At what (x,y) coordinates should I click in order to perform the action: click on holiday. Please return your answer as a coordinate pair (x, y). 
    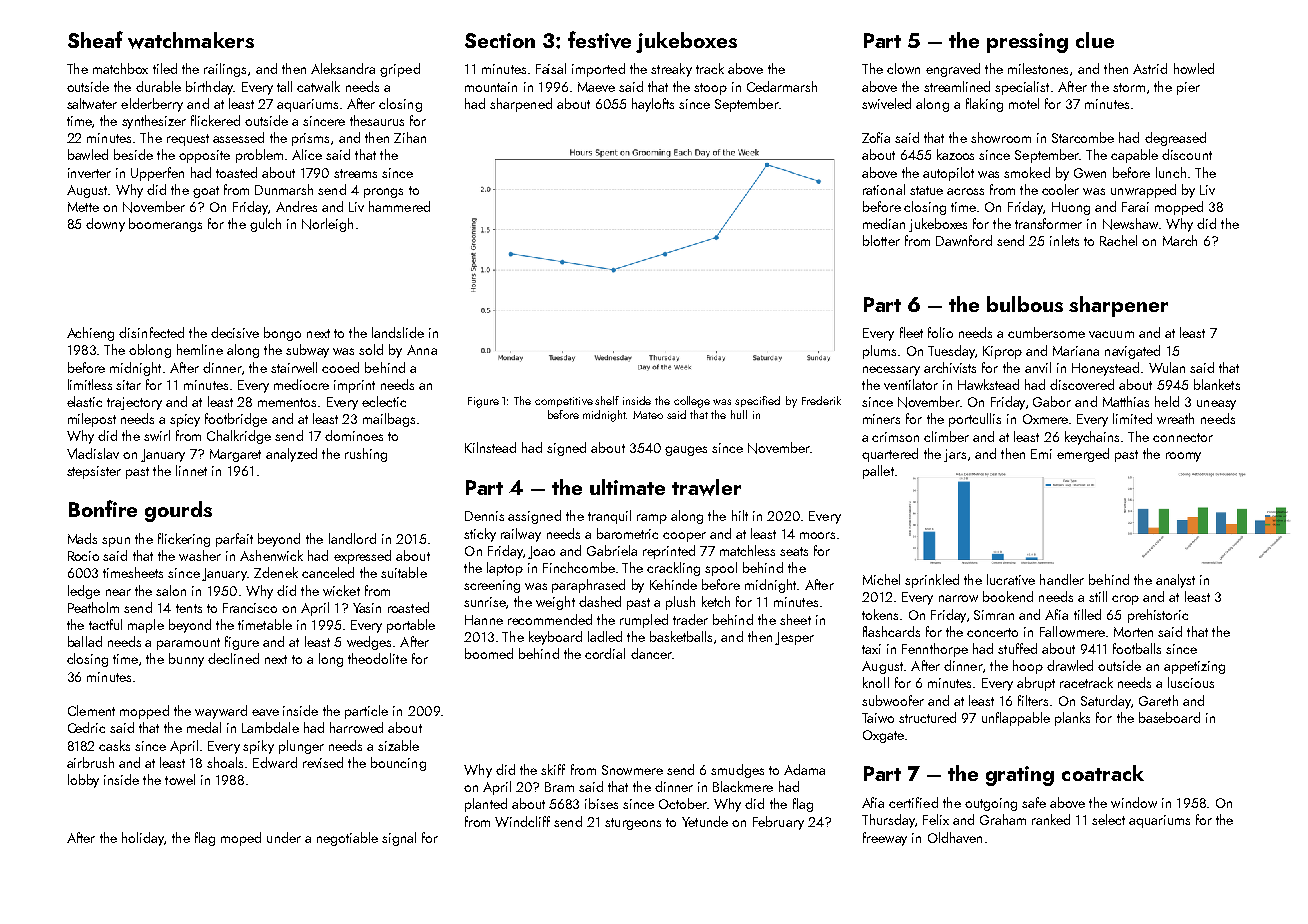
    Looking at the image, I should click on (143, 839).
